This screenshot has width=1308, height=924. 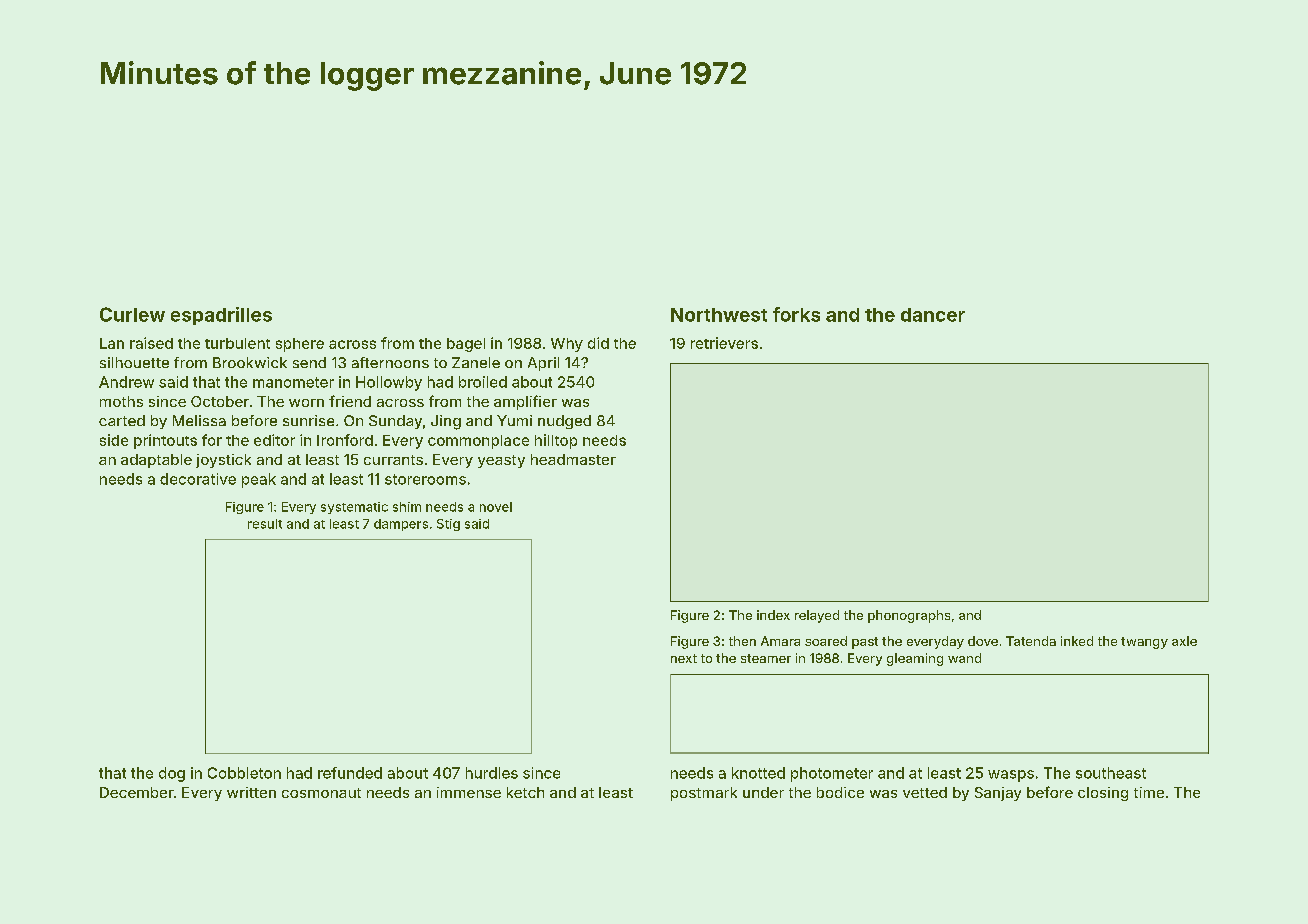 I want to click on Northwest, so click(x=719, y=315).
